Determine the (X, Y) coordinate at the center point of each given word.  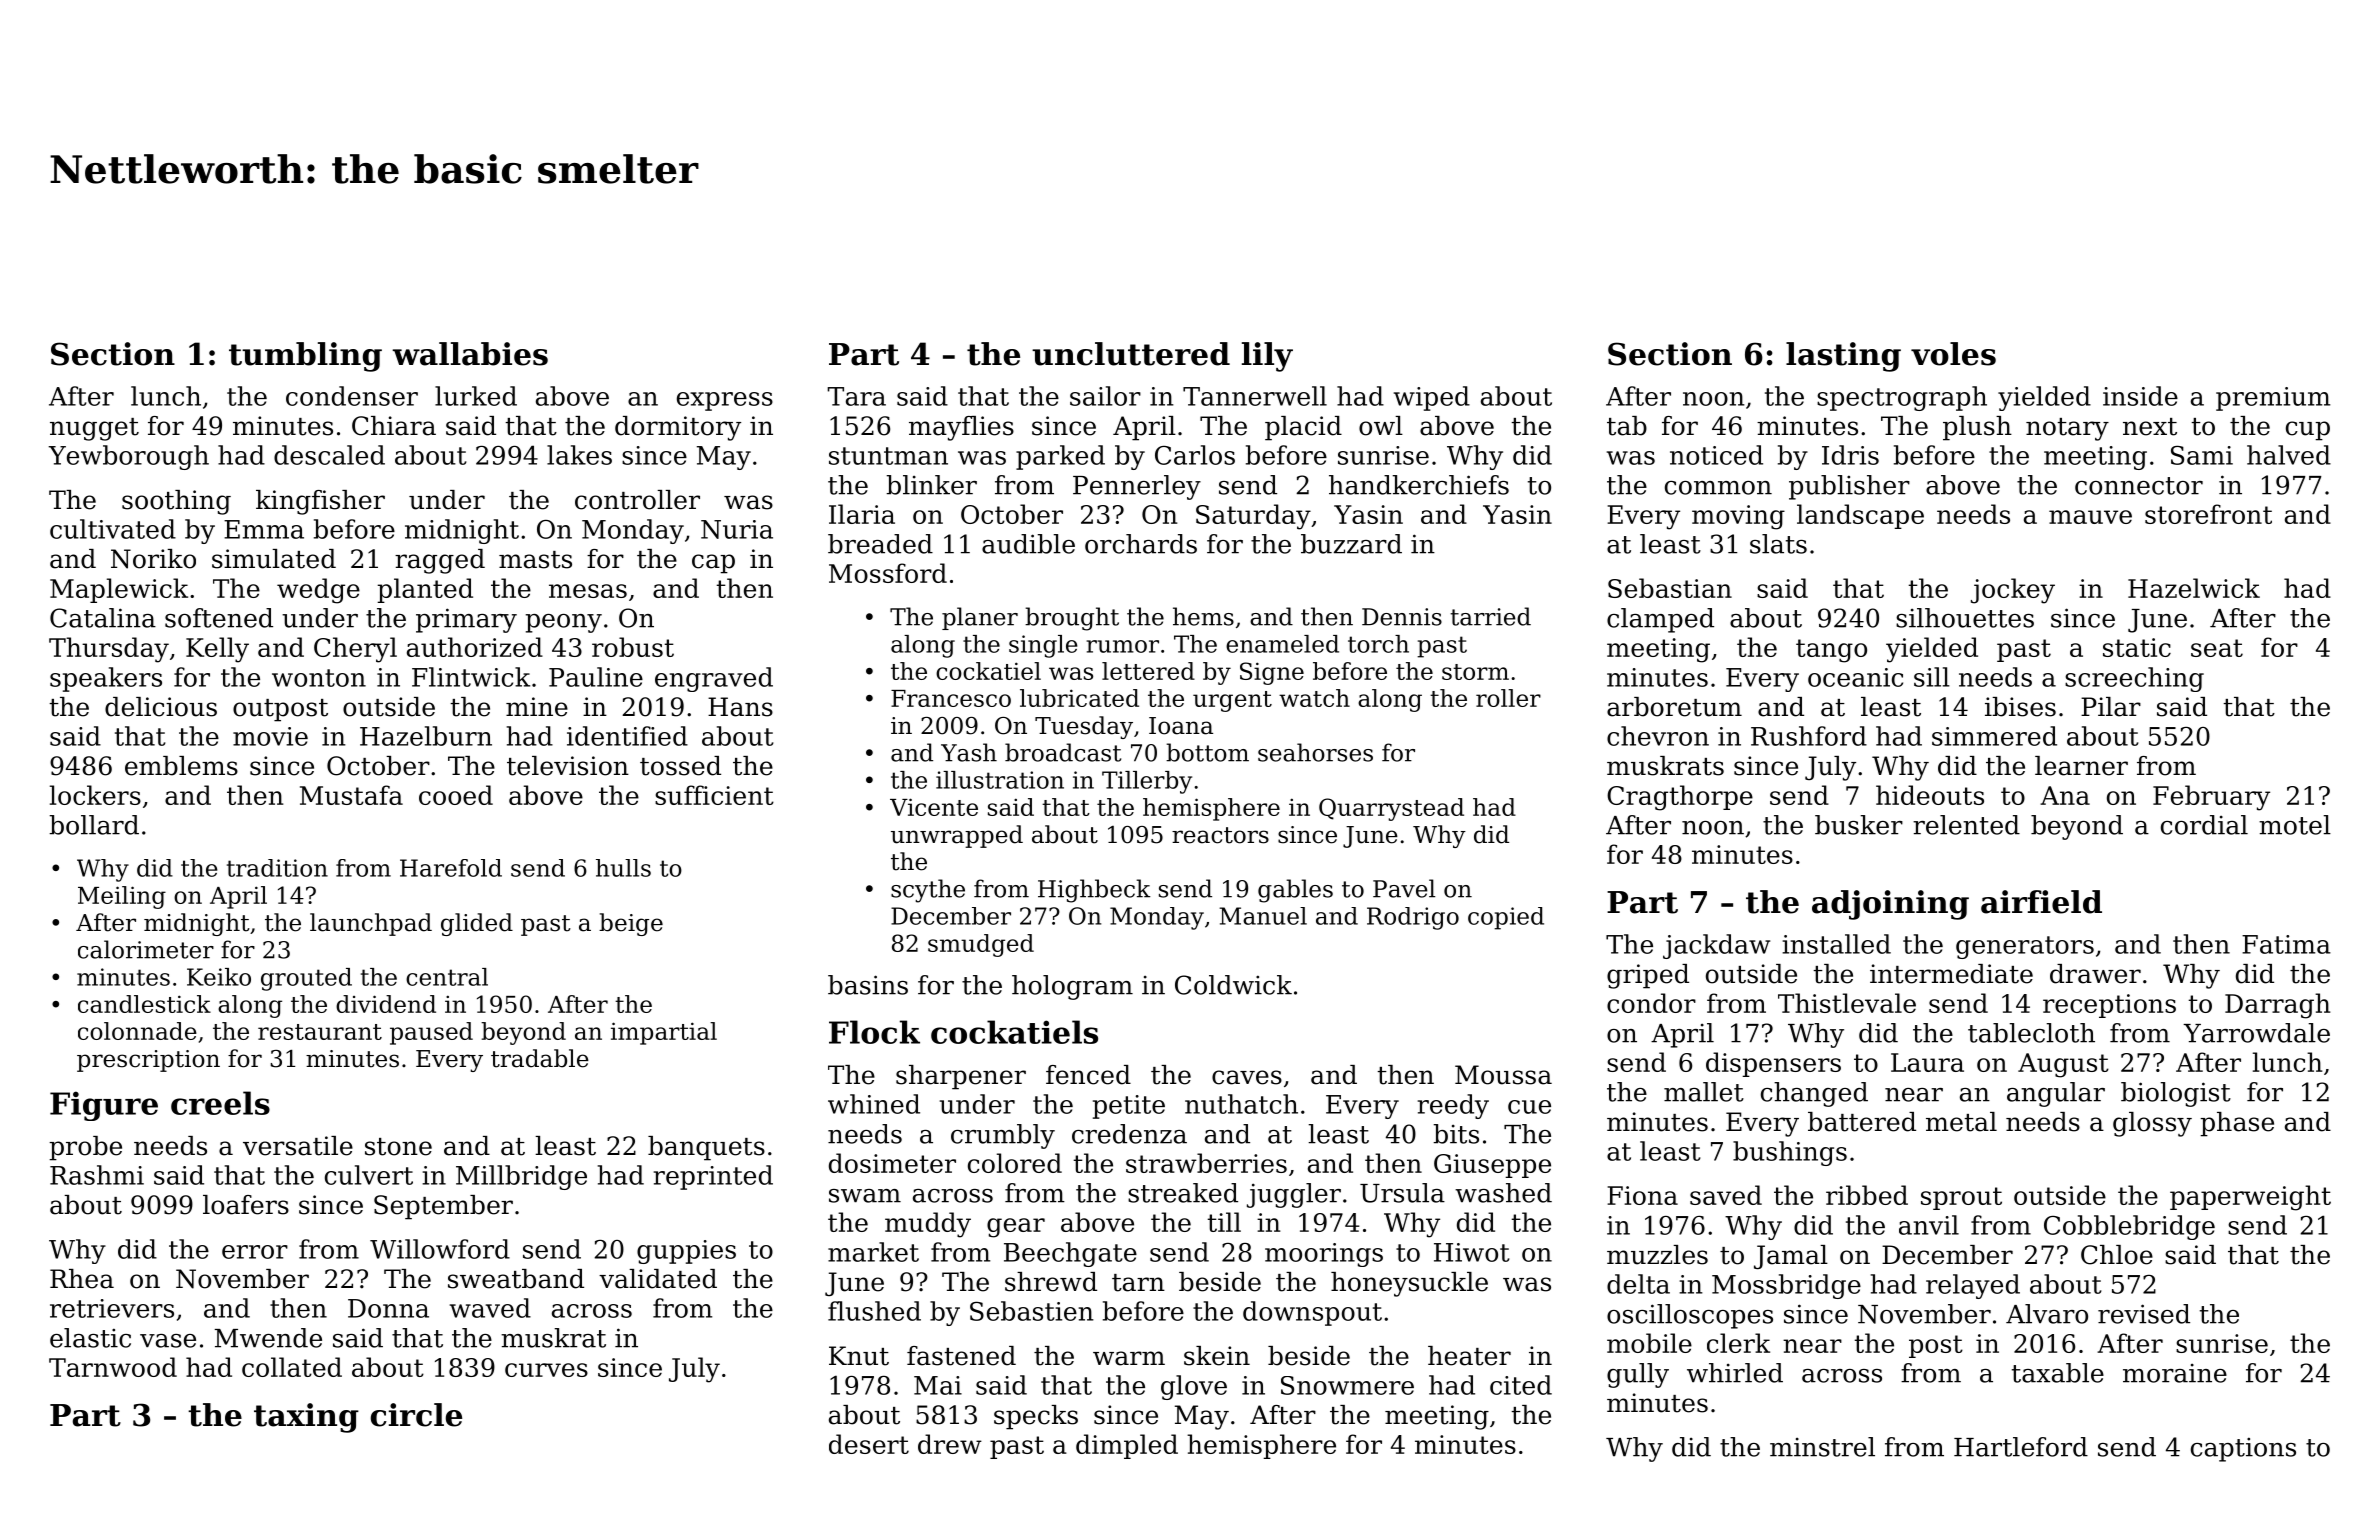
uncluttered (1131, 354)
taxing (306, 1418)
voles (1953, 354)
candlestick (144, 1004)
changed (1814, 1094)
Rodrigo (1413, 918)
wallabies (470, 354)
